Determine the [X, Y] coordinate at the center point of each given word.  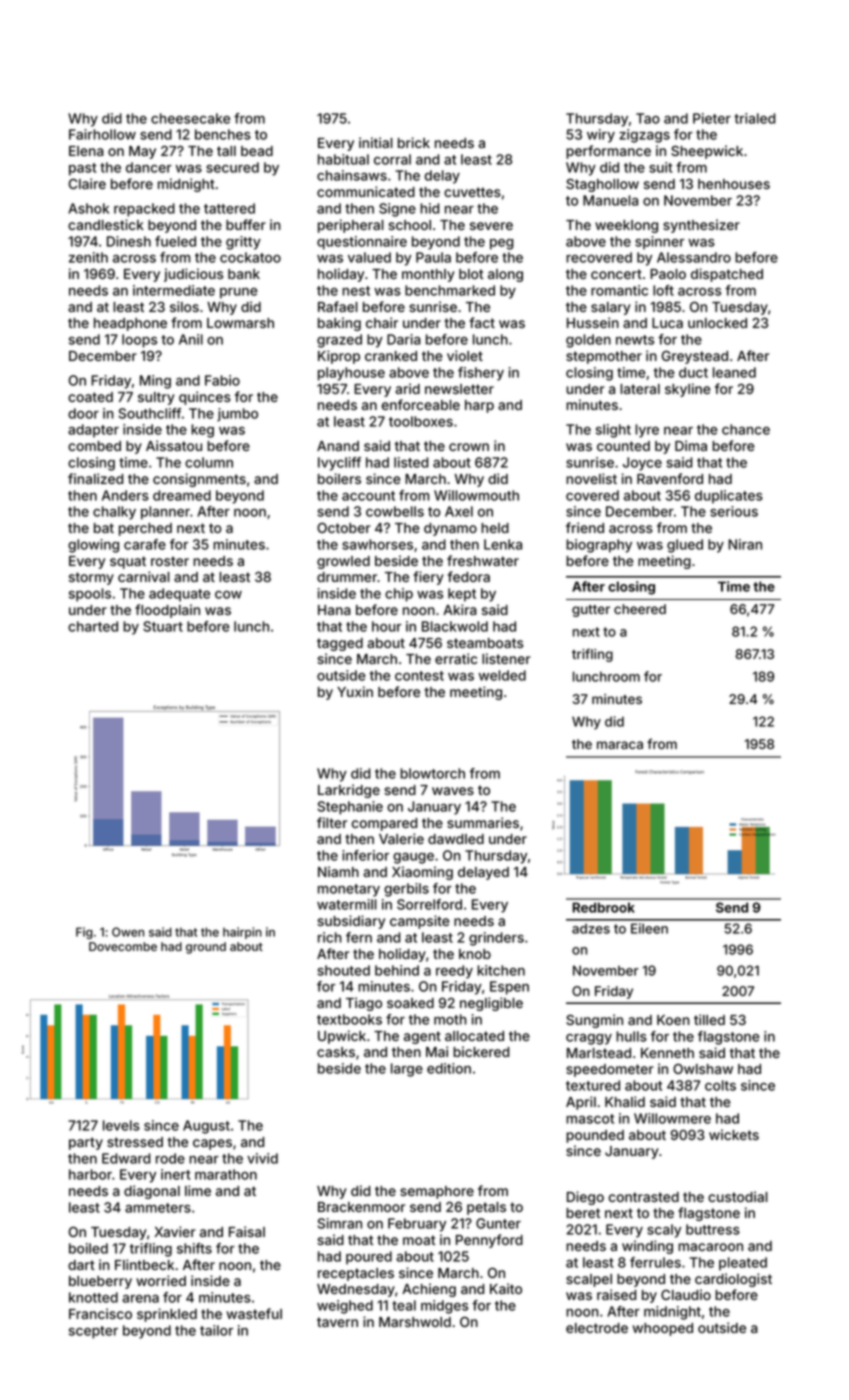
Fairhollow [102, 134]
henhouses [734, 184]
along [505, 275]
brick [414, 142]
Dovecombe [123, 946]
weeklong [626, 226]
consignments [199, 480]
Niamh [338, 871]
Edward [126, 1158]
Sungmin [594, 1021]
